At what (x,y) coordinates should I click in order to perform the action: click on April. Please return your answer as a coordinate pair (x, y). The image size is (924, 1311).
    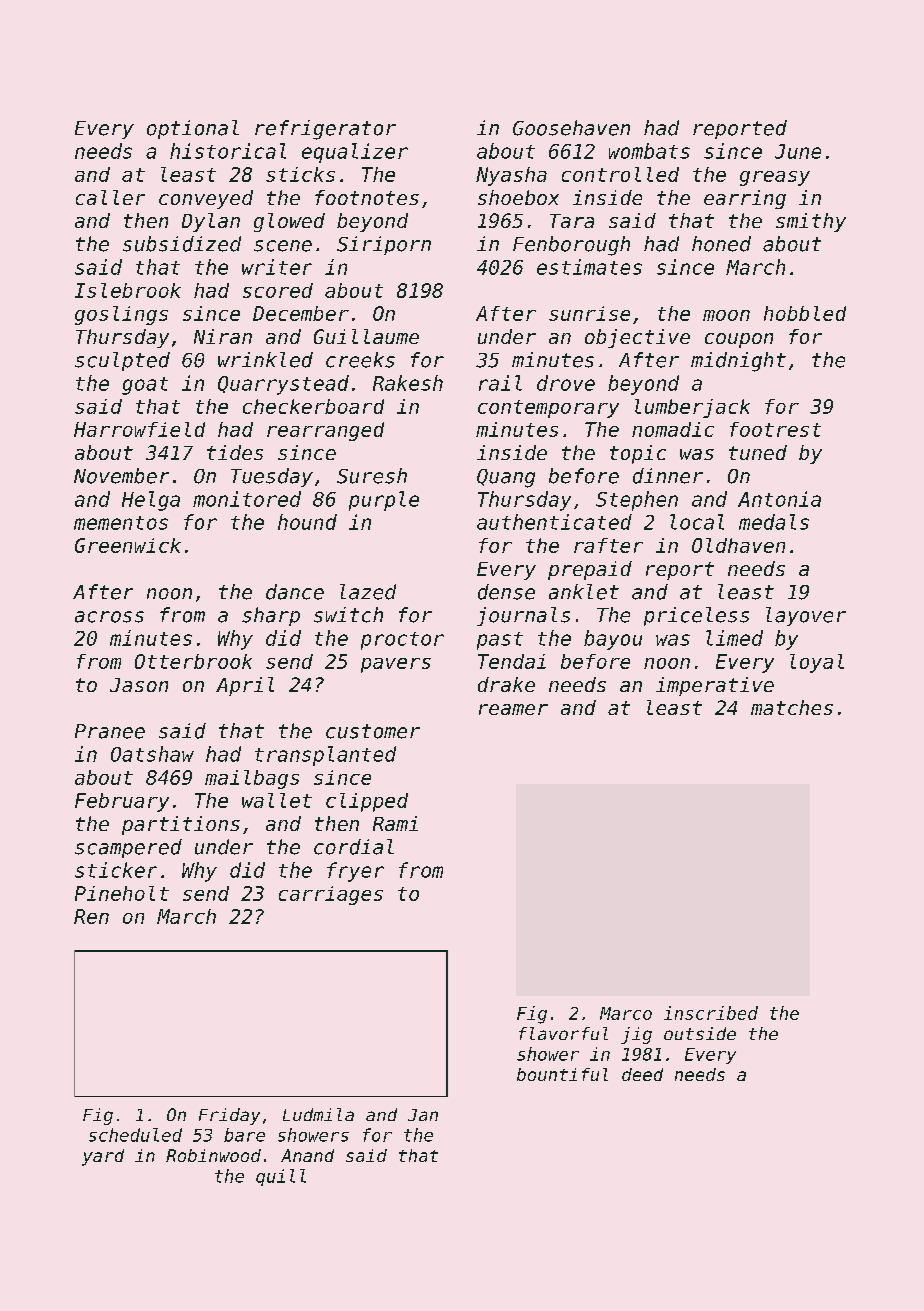
    Looking at the image, I should click on (245, 686).
